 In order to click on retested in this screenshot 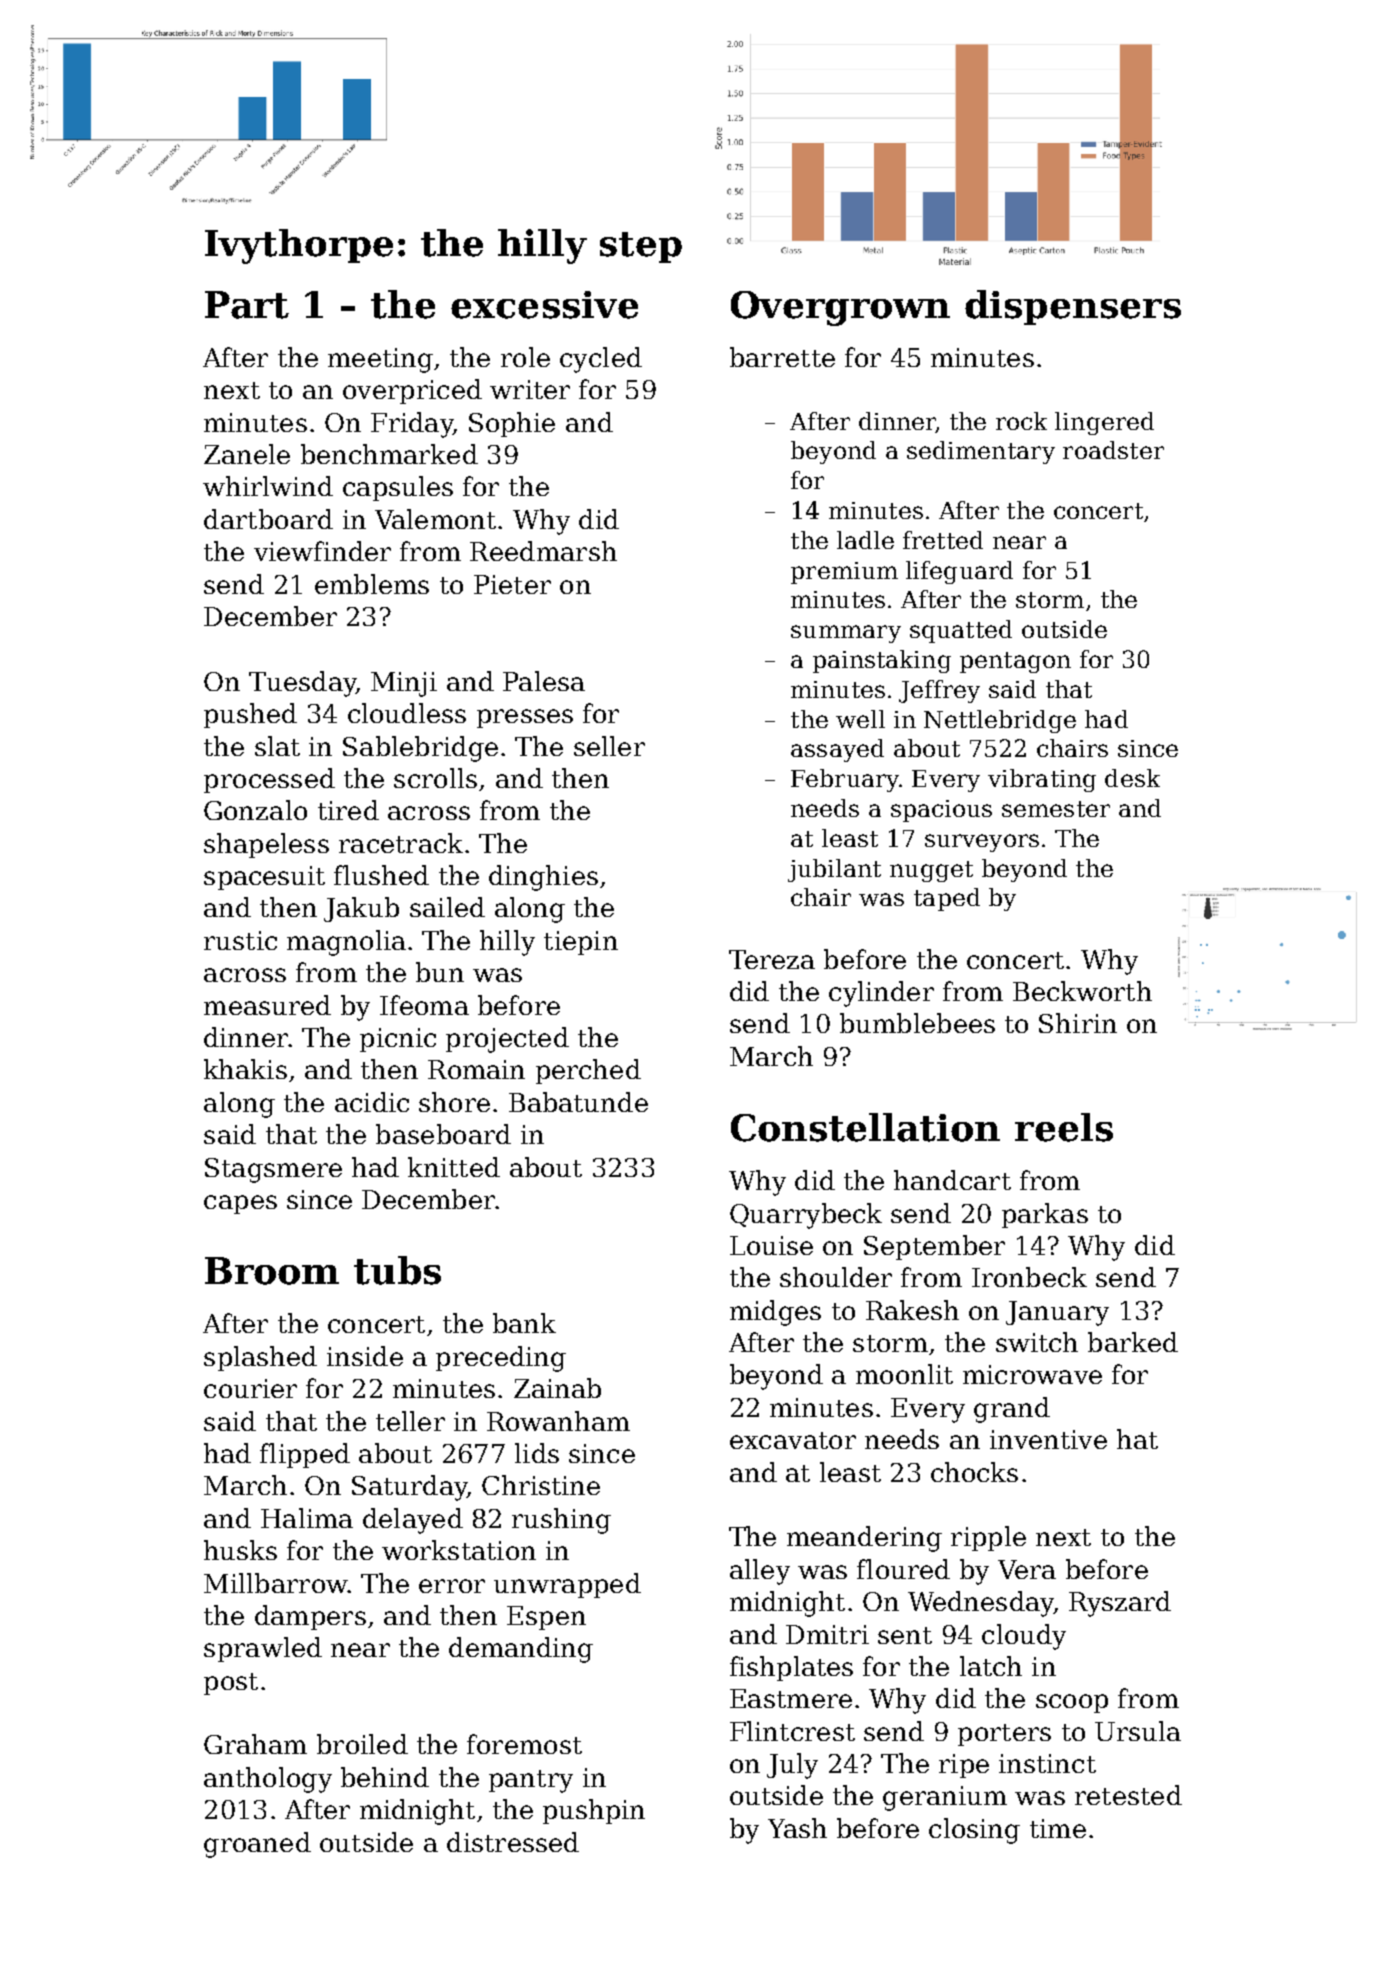, I will do `click(1128, 1795)`.
